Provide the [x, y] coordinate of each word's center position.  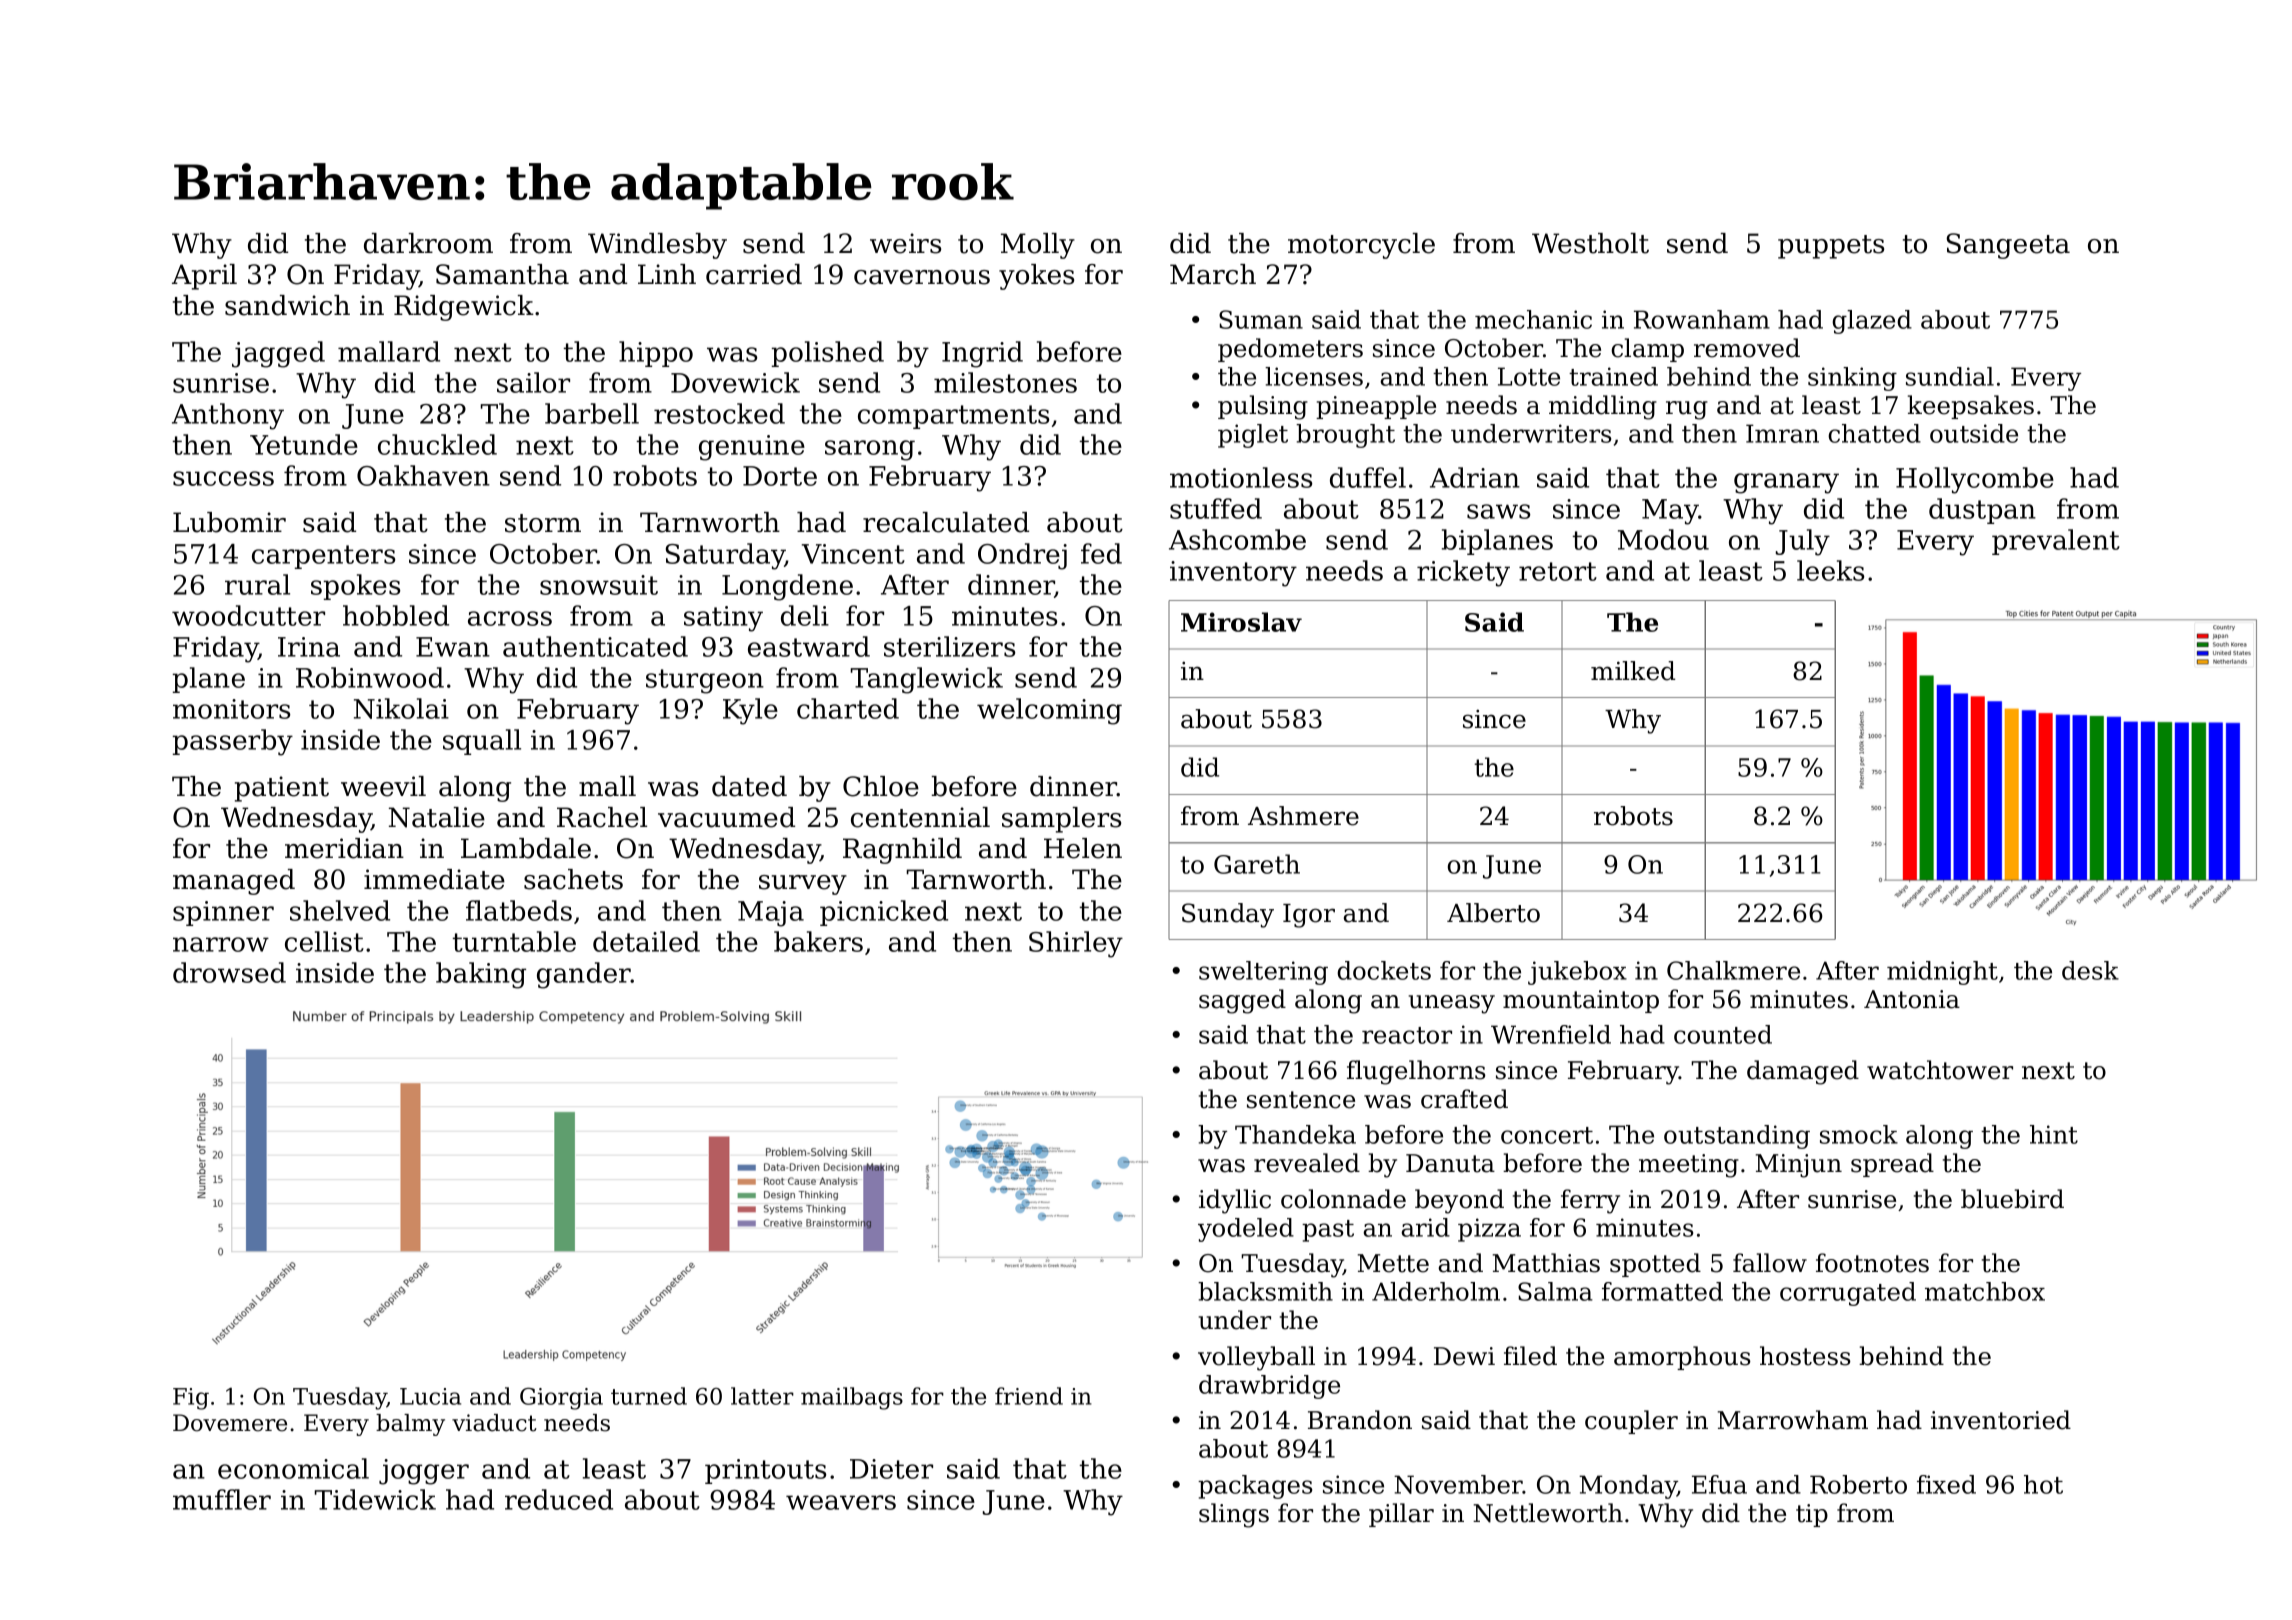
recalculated [946, 522]
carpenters [323, 557]
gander [584, 975]
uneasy [1452, 1004]
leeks [1830, 570]
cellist [324, 941]
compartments [953, 417]
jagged [278, 354]
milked [1633, 671]
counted [1723, 1034]
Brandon [1360, 1420]
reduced [559, 1499]
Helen [1083, 848]
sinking [1852, 379]
